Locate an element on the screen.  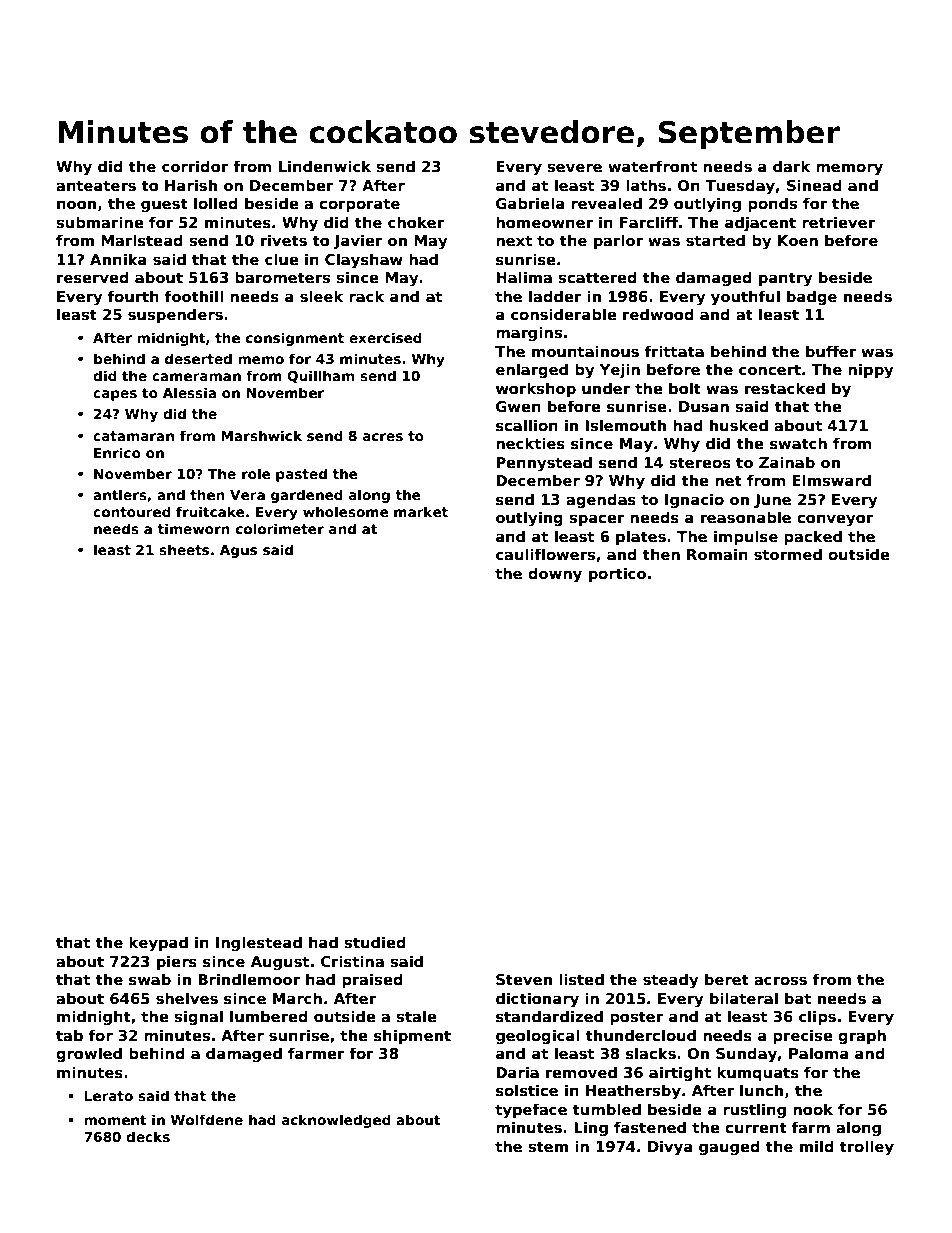
beret is located at coordinates (727, 979).
